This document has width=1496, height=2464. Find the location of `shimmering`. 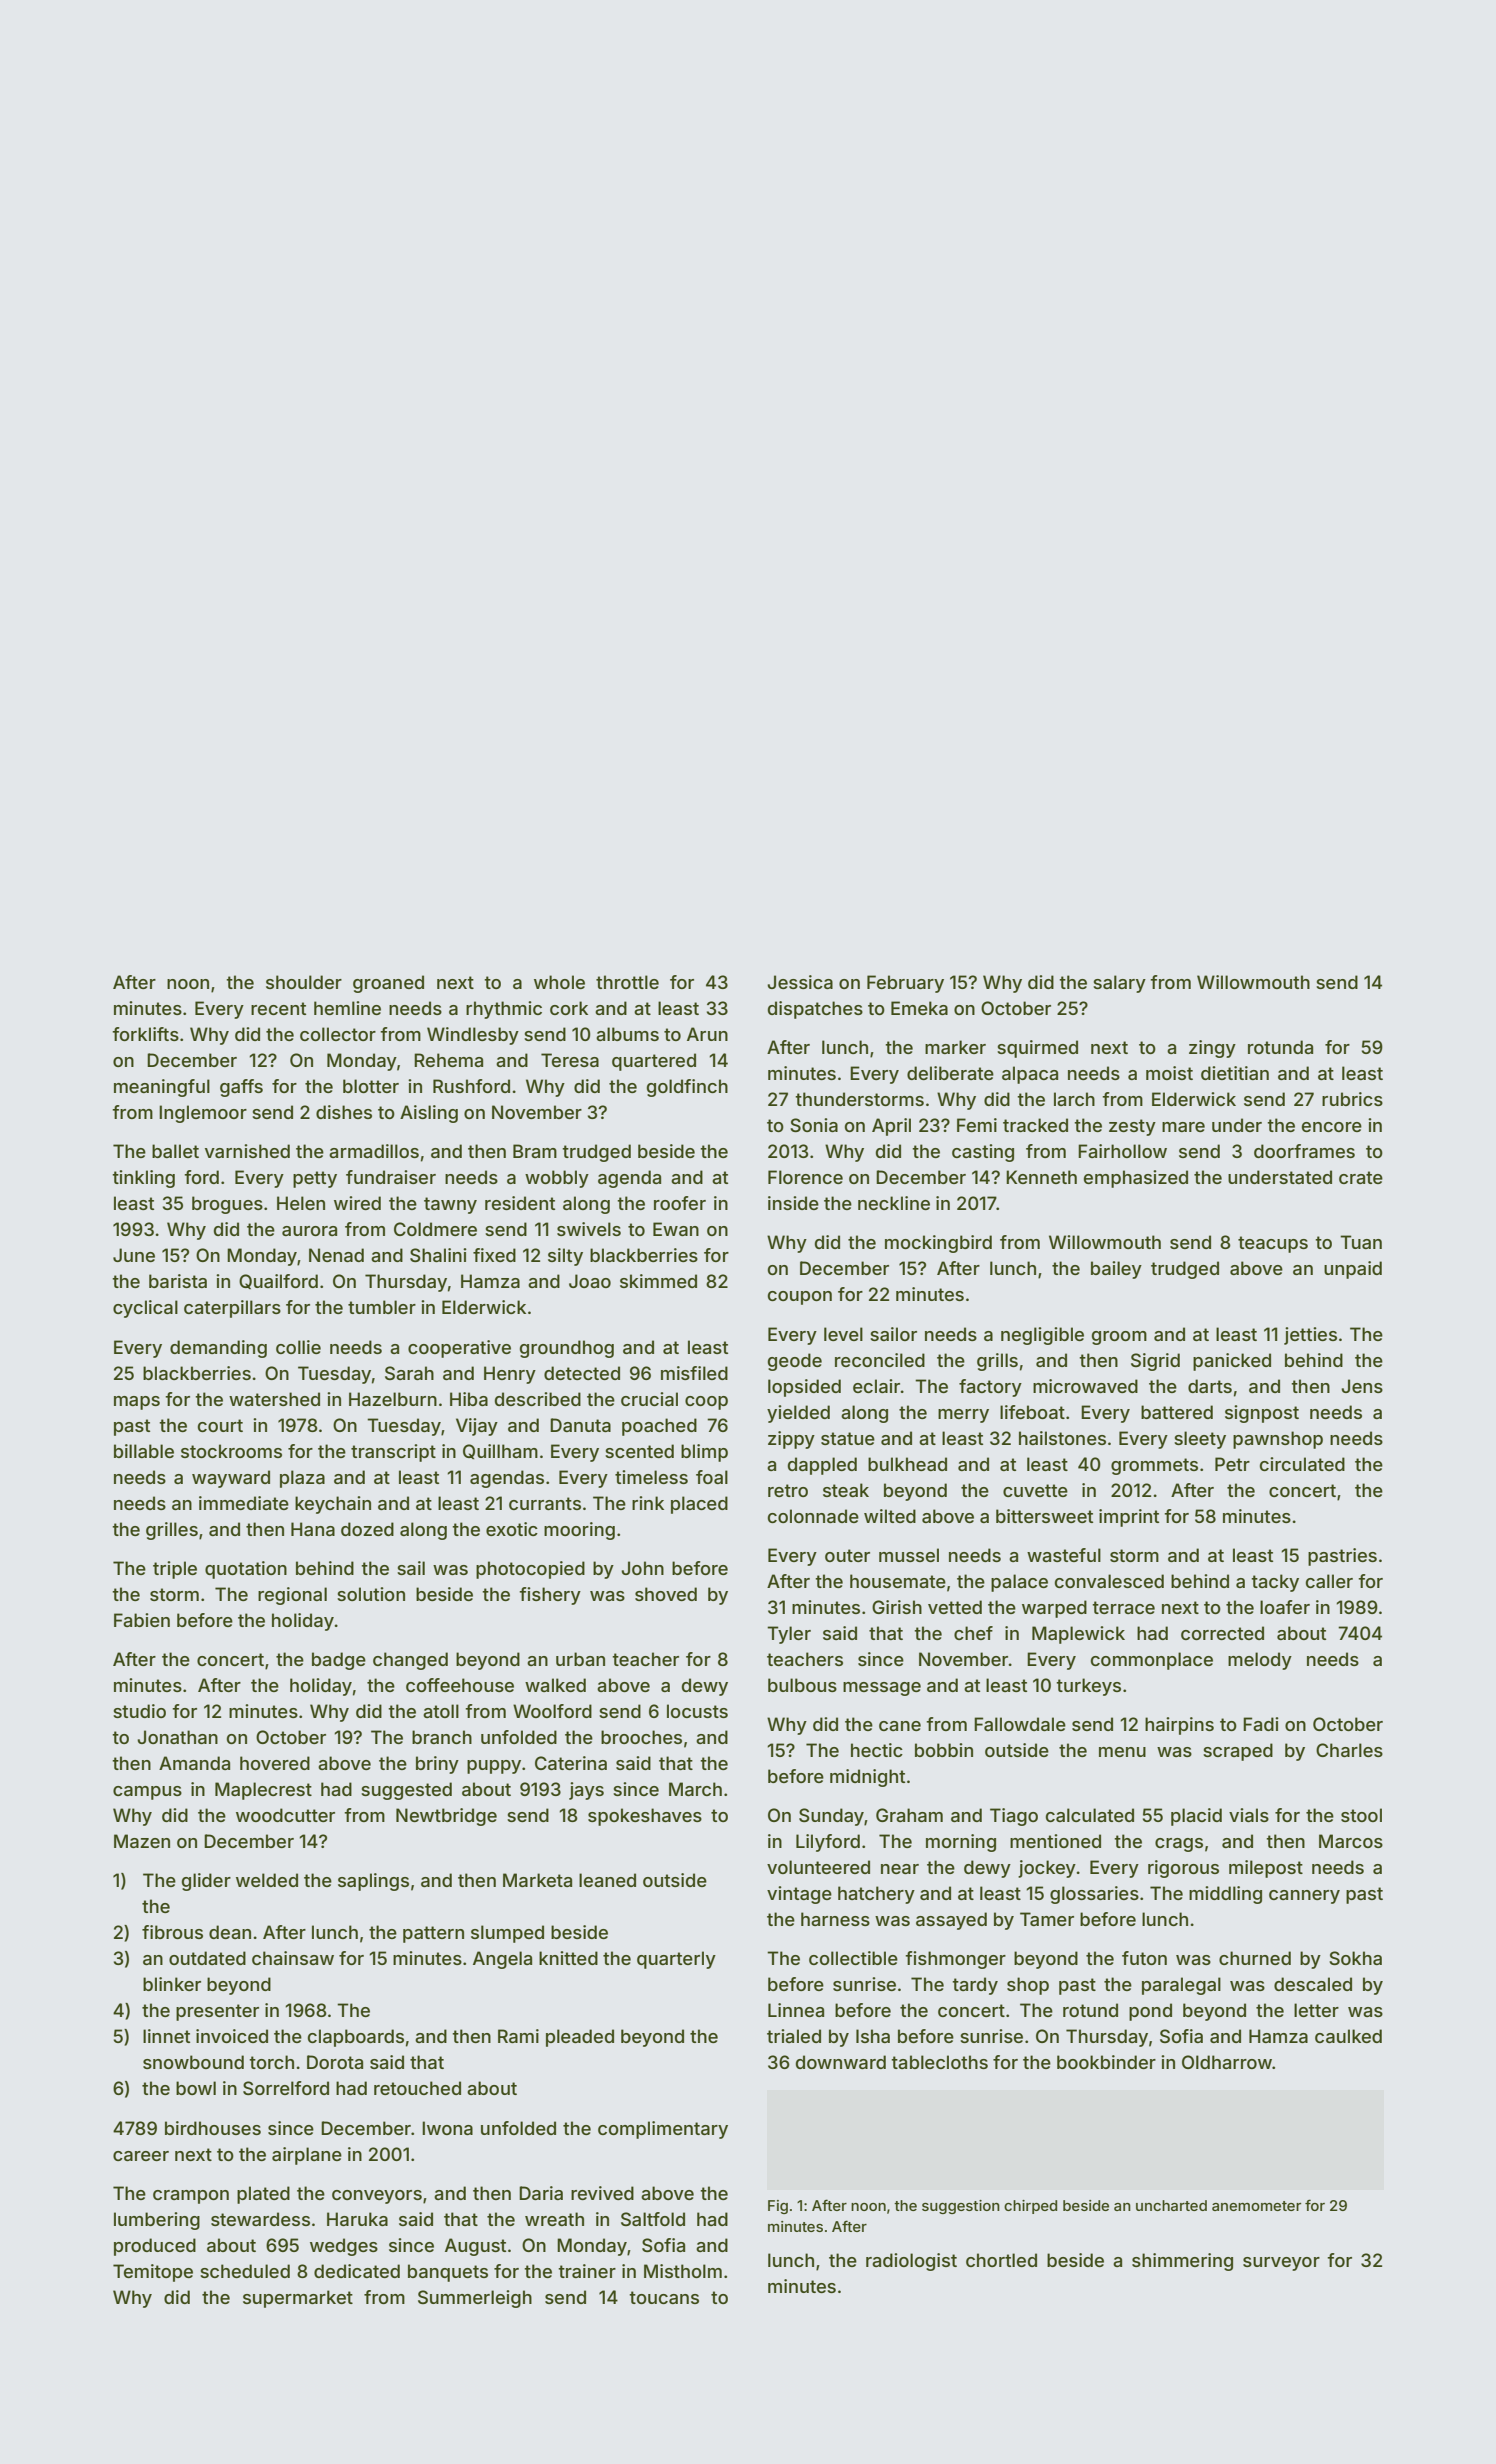

shimmering is located at coordinates (1182, 2262).
